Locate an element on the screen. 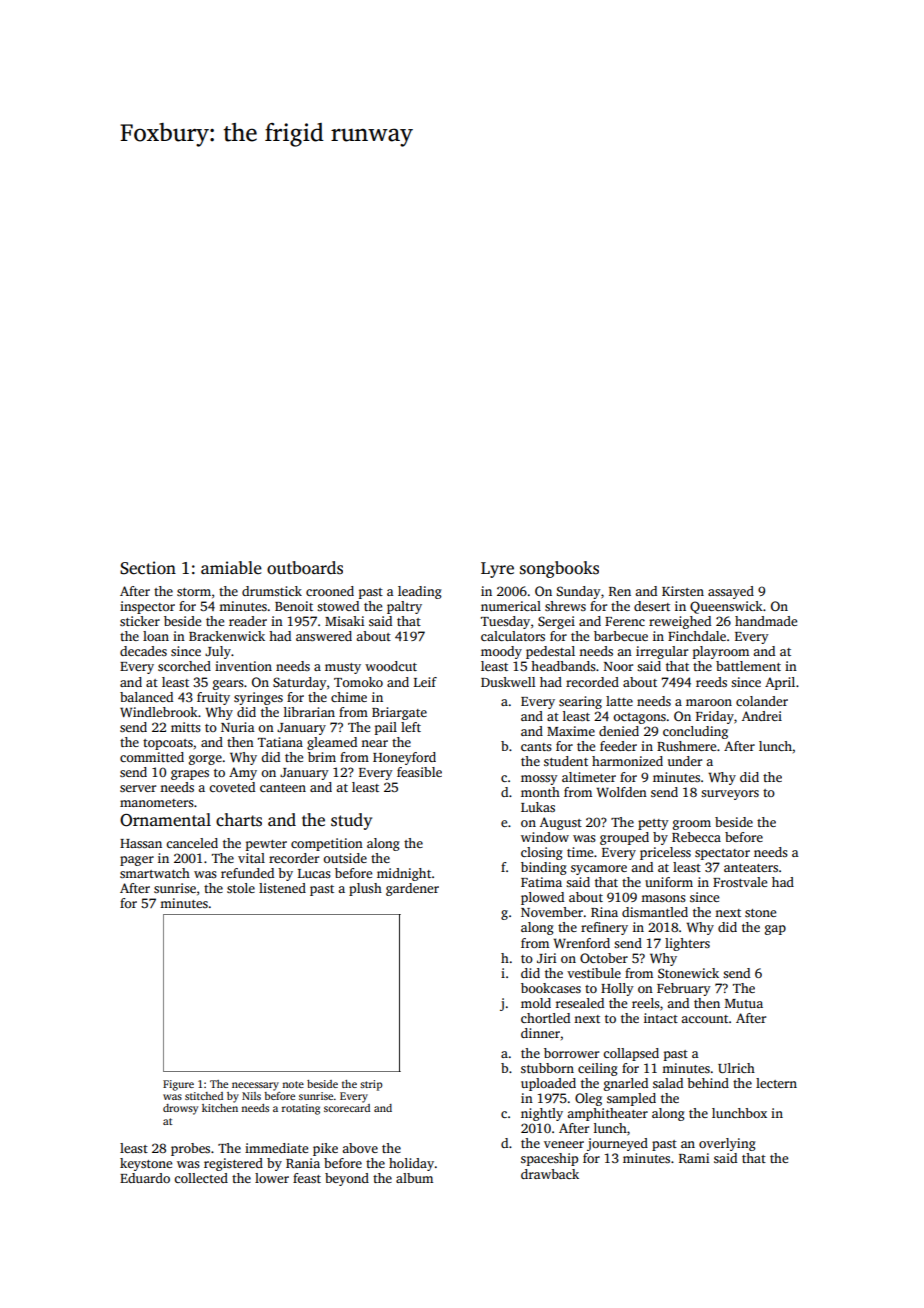 This screenshot has height=1308, width=924. answered is located at coordinates (324, 636).
